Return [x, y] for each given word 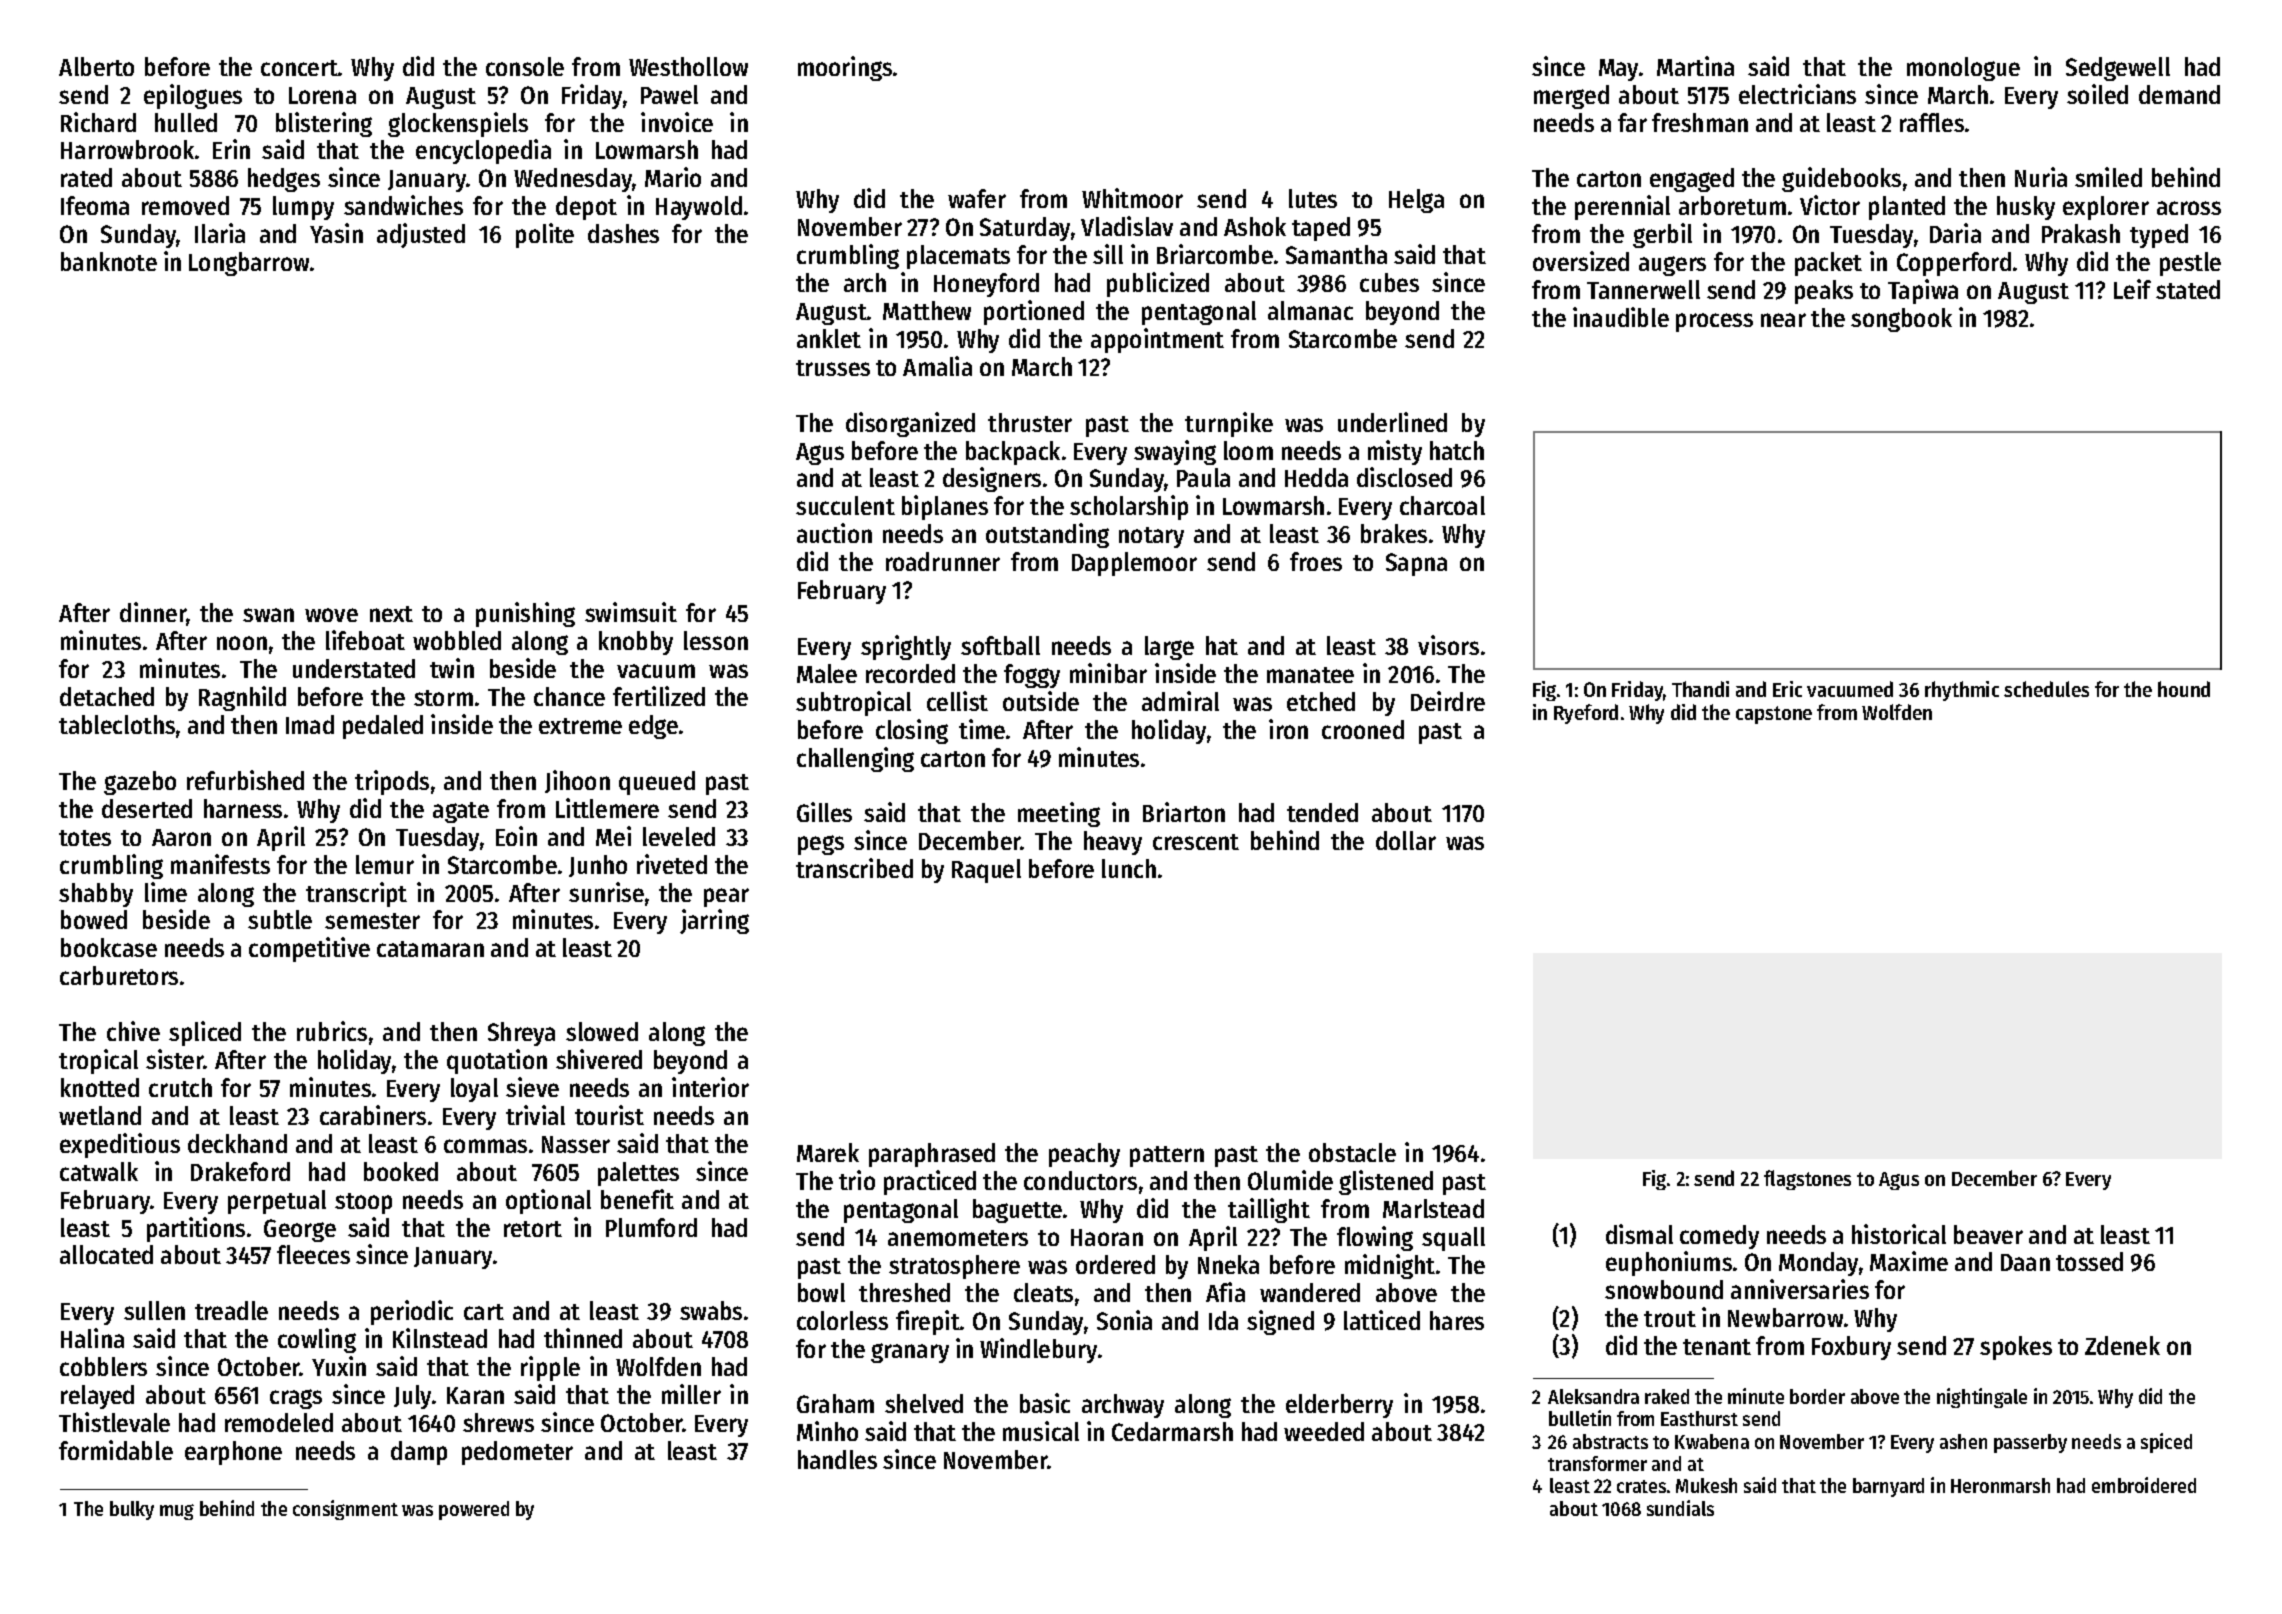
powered [474, 1510]
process [1714, 322]
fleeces [313, 1254]
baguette [1017, 1211]
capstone [1774, 715]
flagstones [1807, 1180]
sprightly [906, 647]
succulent [845, 505]
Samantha [1336, 254]
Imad [310, 724]
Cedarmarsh [1172, 1431]
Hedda [1316, 477]
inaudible [1621, 317]
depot [586, 208]
